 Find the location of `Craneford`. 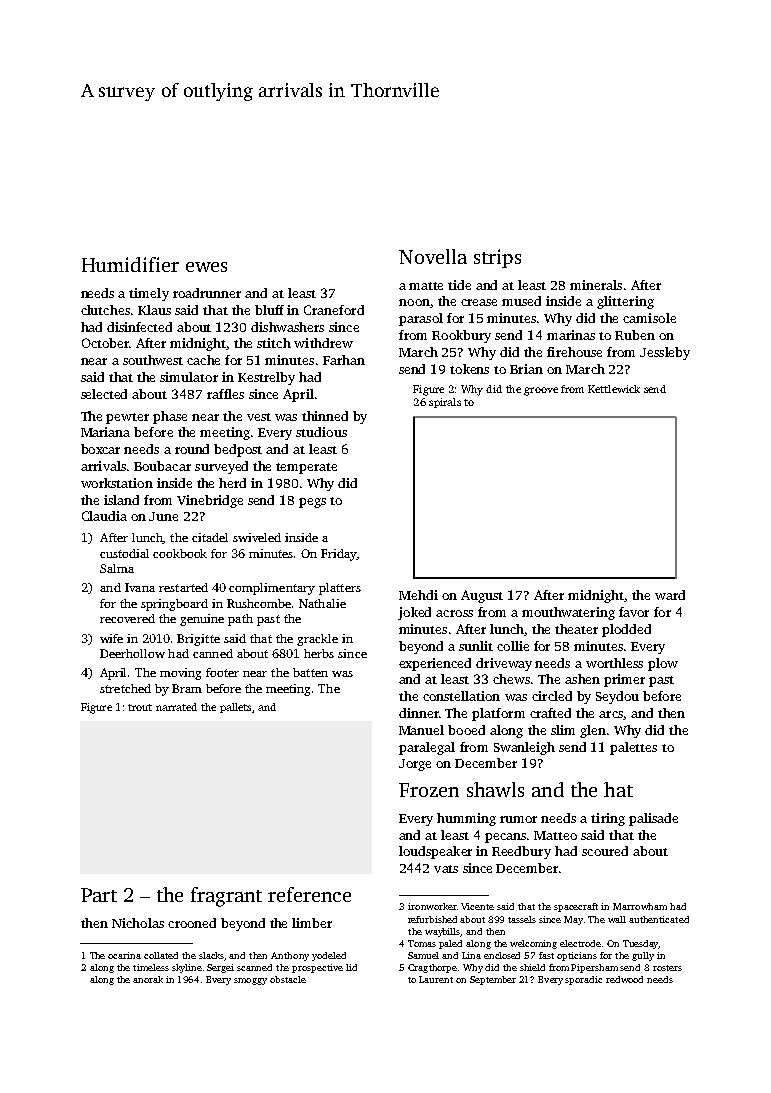

Craneford is located at coordinates (334, 310).
